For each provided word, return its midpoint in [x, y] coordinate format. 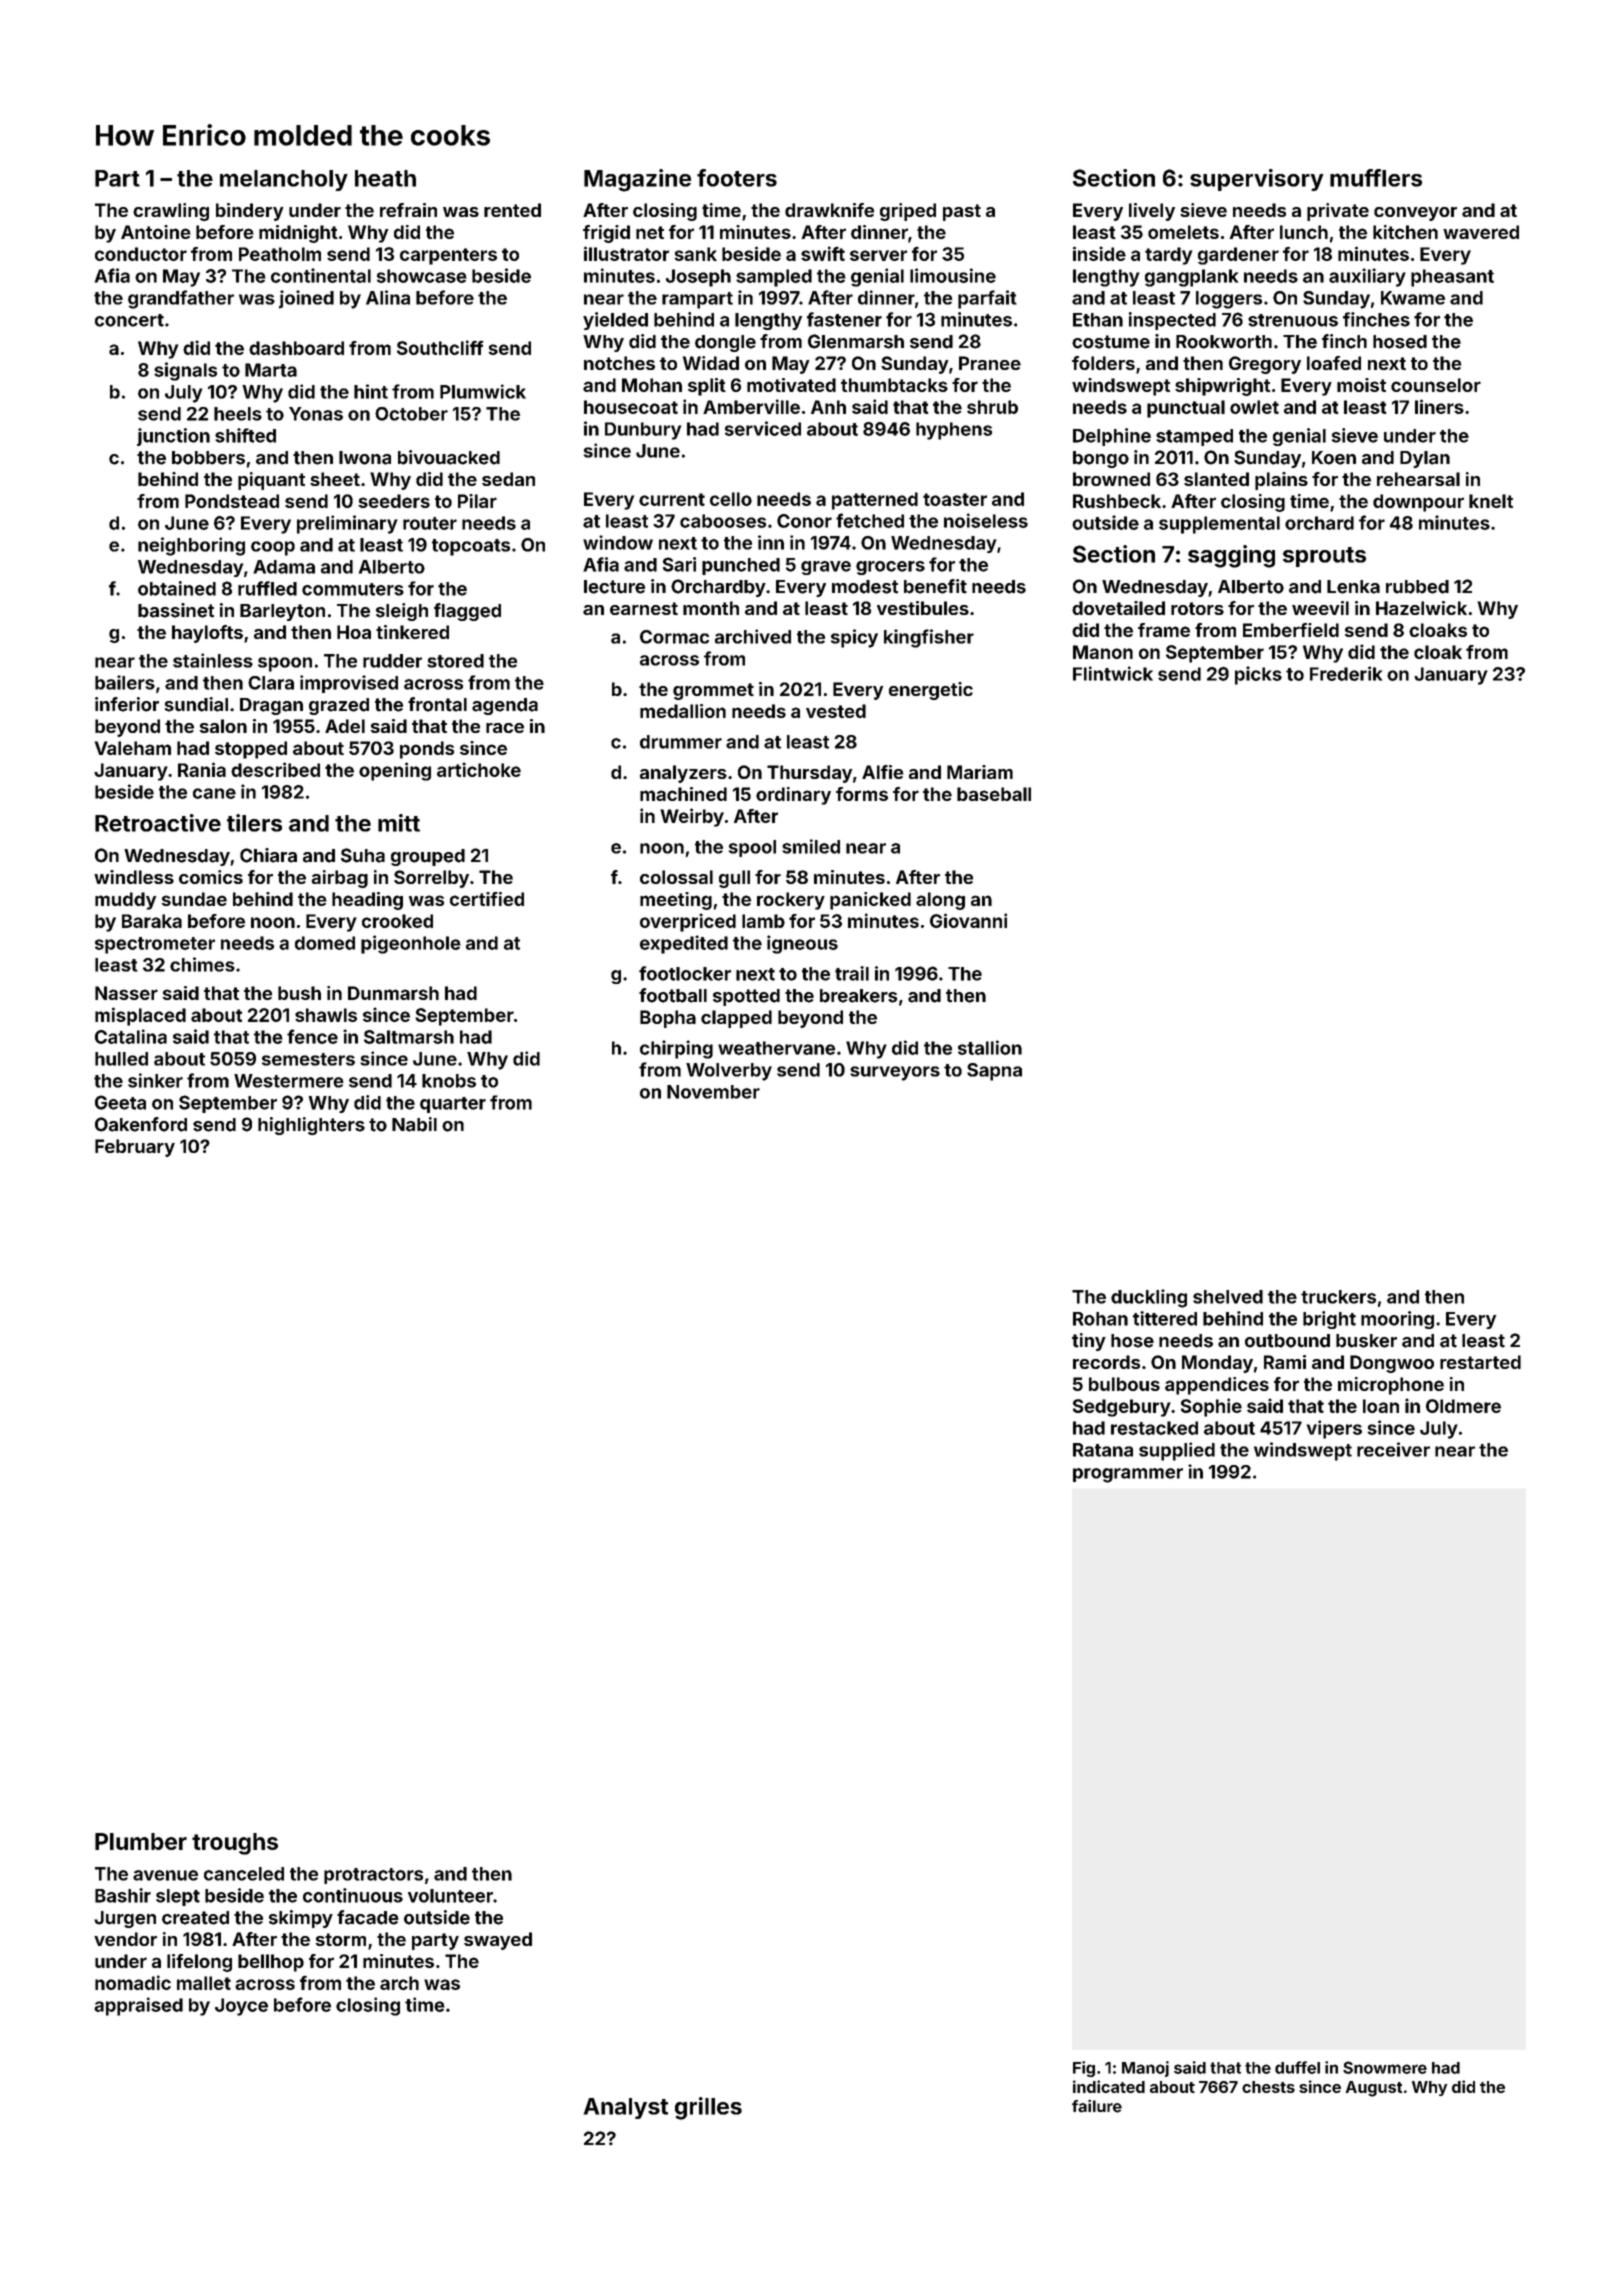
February [135, 1148]
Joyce [241, 2007]
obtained [177, 588]
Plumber [141, 1841]
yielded [615, 321]
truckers [1338, 1297]
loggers [1229, 300]
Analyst [626, 2108]
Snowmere [1385, 2067]
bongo [1101, 459]
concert [129, 320]
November [713, 1092]
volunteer [450, 1896]
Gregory [1265, 365]
